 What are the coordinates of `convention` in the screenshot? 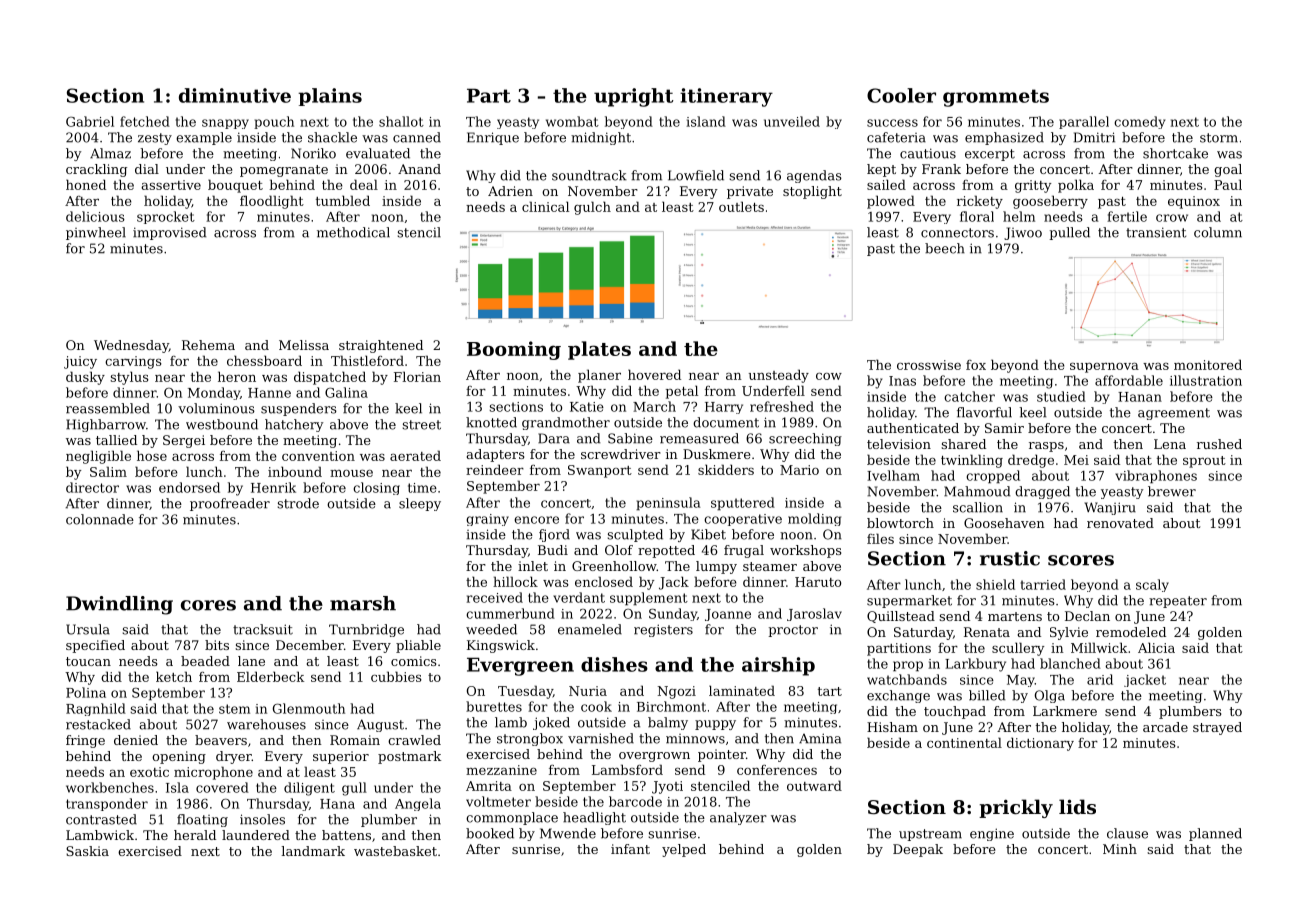 It's located at (318, 456).
